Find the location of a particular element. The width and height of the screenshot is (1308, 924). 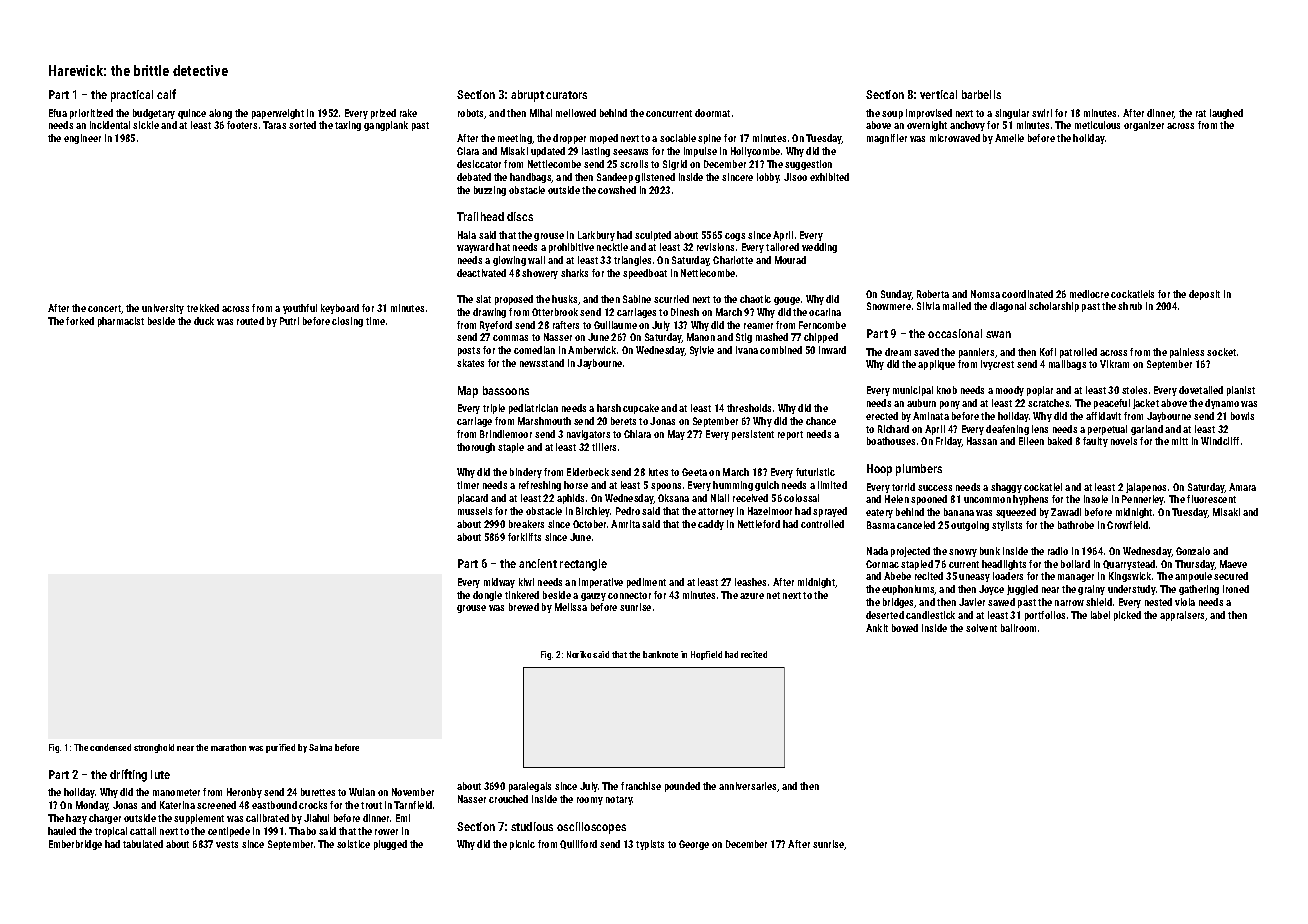

George is located at coordinates (694, 845).
